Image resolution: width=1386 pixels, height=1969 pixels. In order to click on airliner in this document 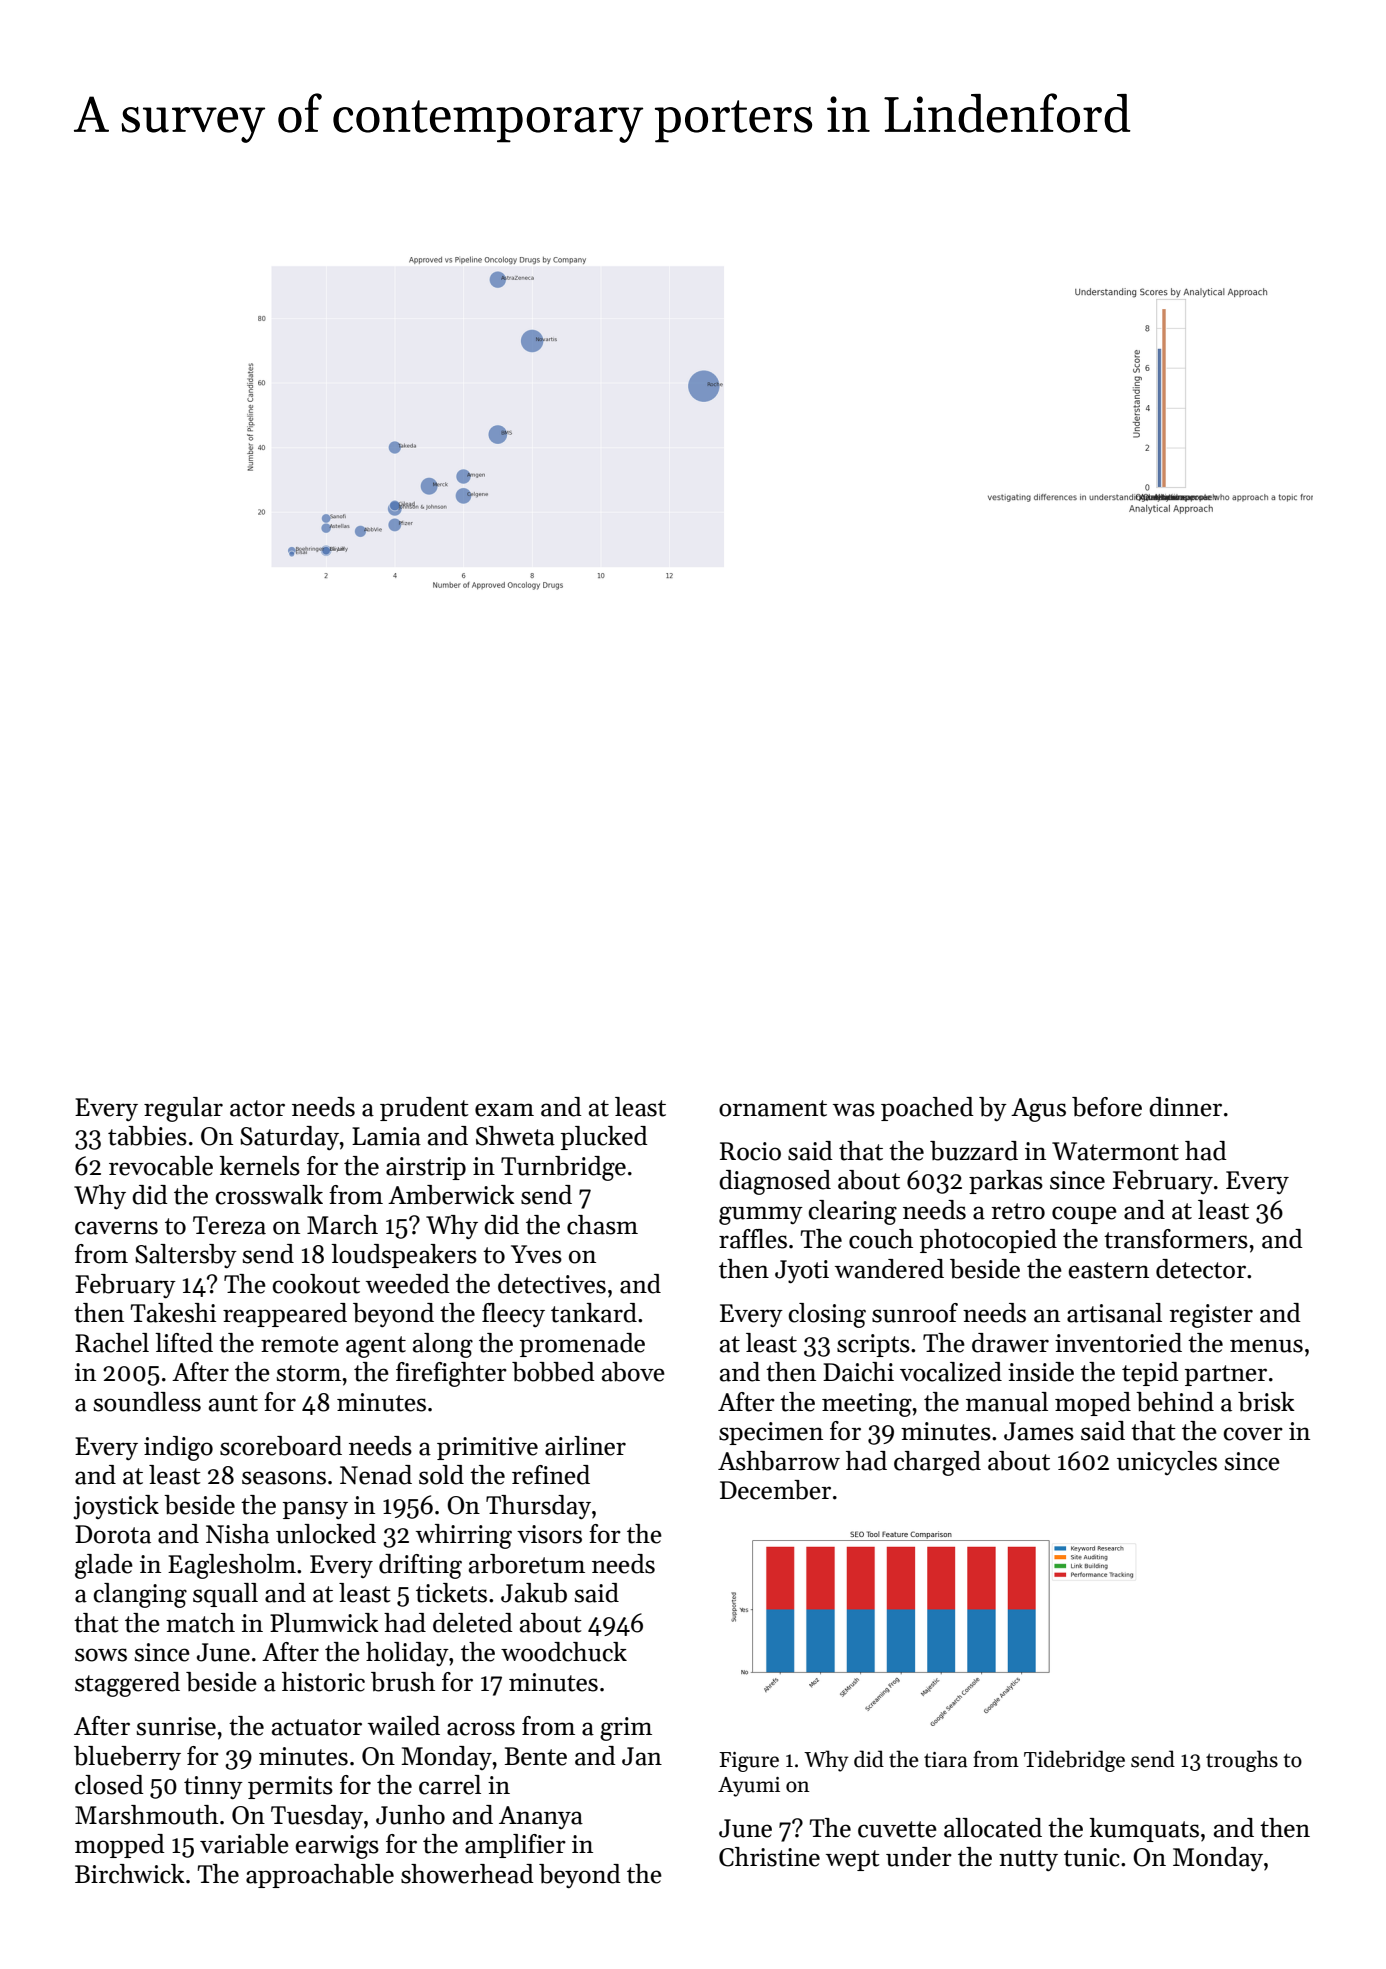, I will do `click(585, 1446)`.
